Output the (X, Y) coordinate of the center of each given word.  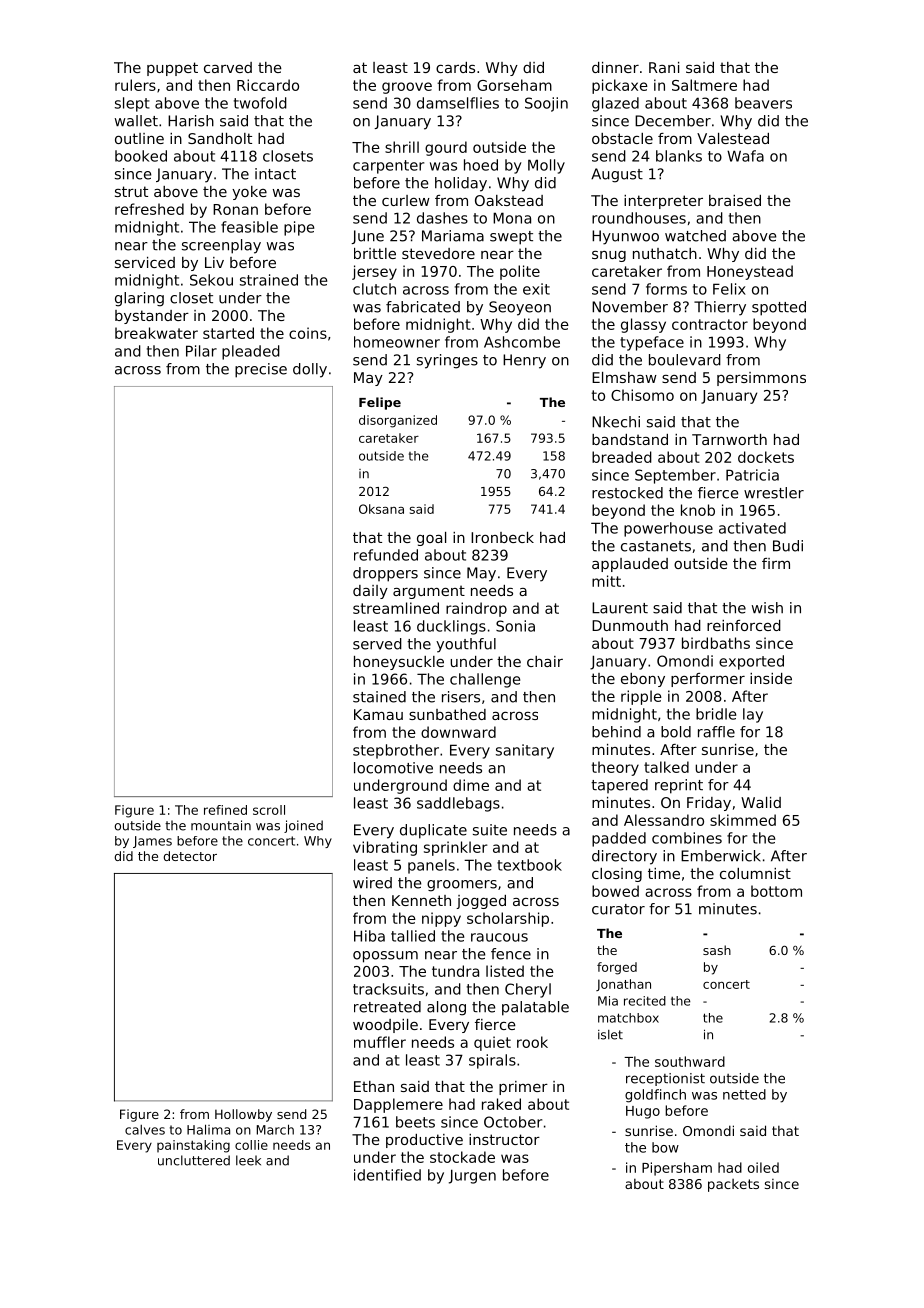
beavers (763, 103)
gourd (446, 148)
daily (370, 592)
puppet (172, 69)
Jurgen (472, 1176)
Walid (761, 802)
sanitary (525, 751)
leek (248, 1160)
